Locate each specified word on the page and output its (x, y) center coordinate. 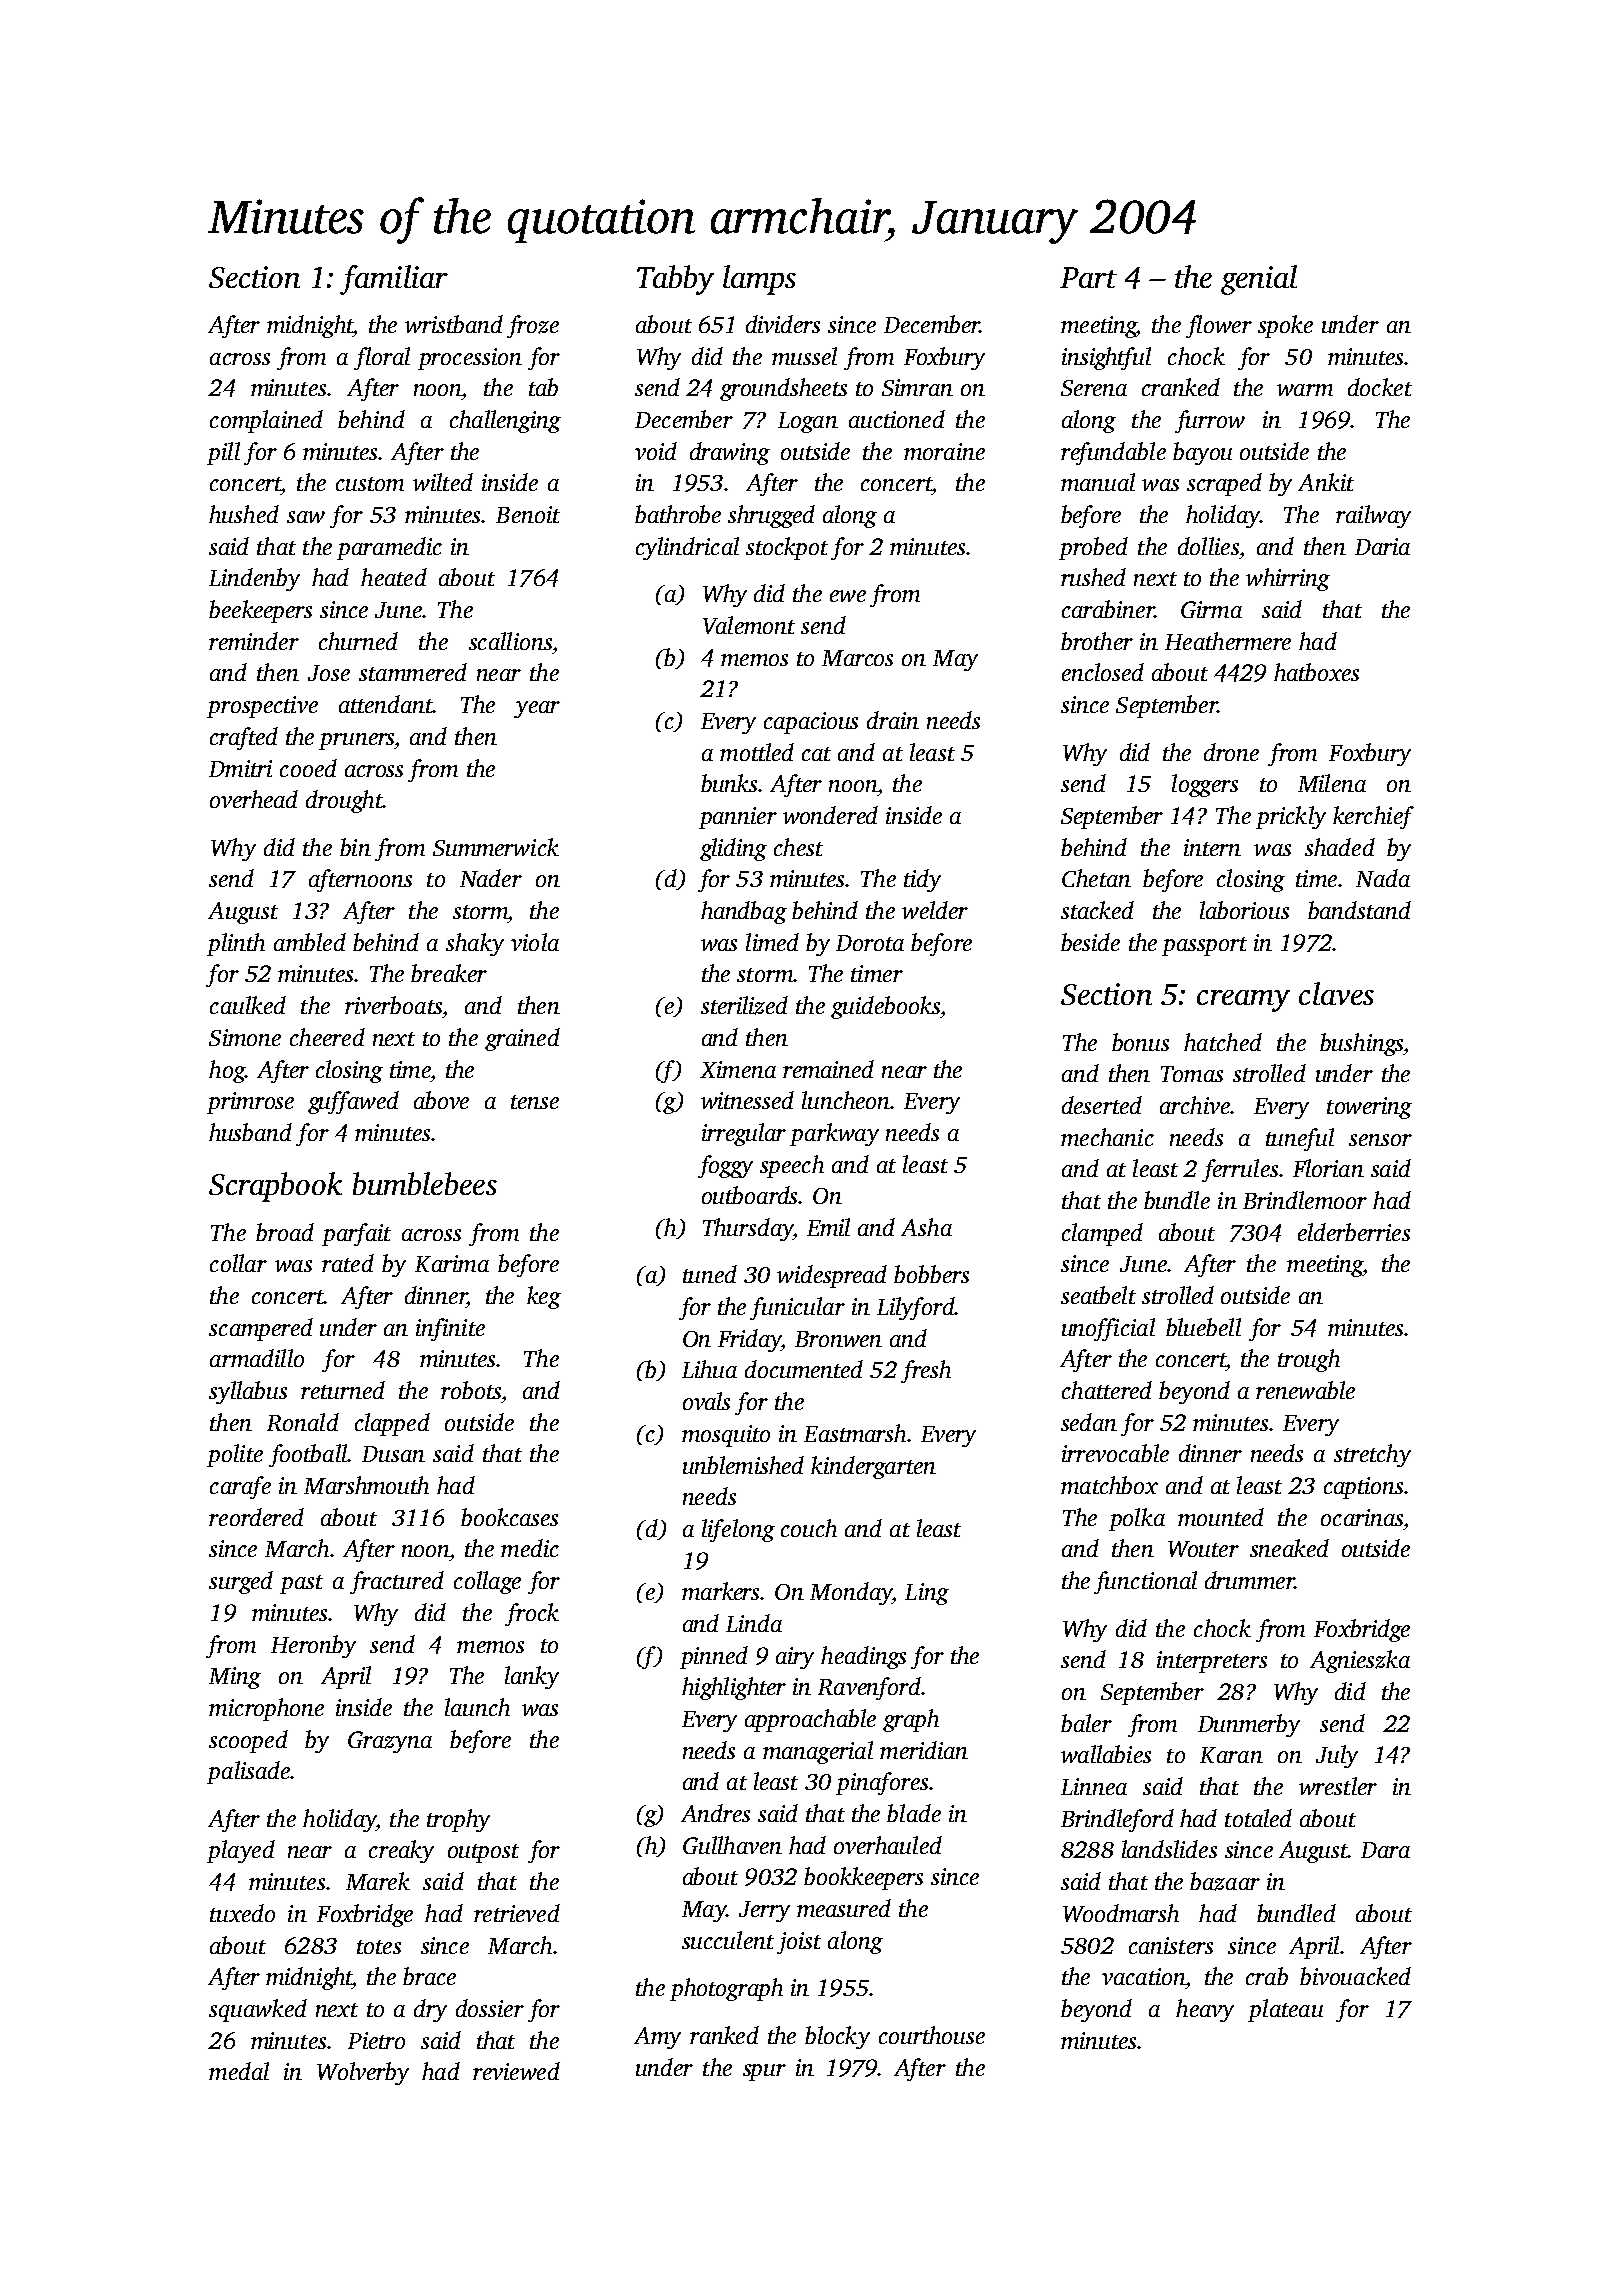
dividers (783, 324)
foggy (725, 1166)
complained (266, 421)
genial (1259, 280)
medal (239, 2071)
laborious (1244, 910)
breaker (449, 973)
